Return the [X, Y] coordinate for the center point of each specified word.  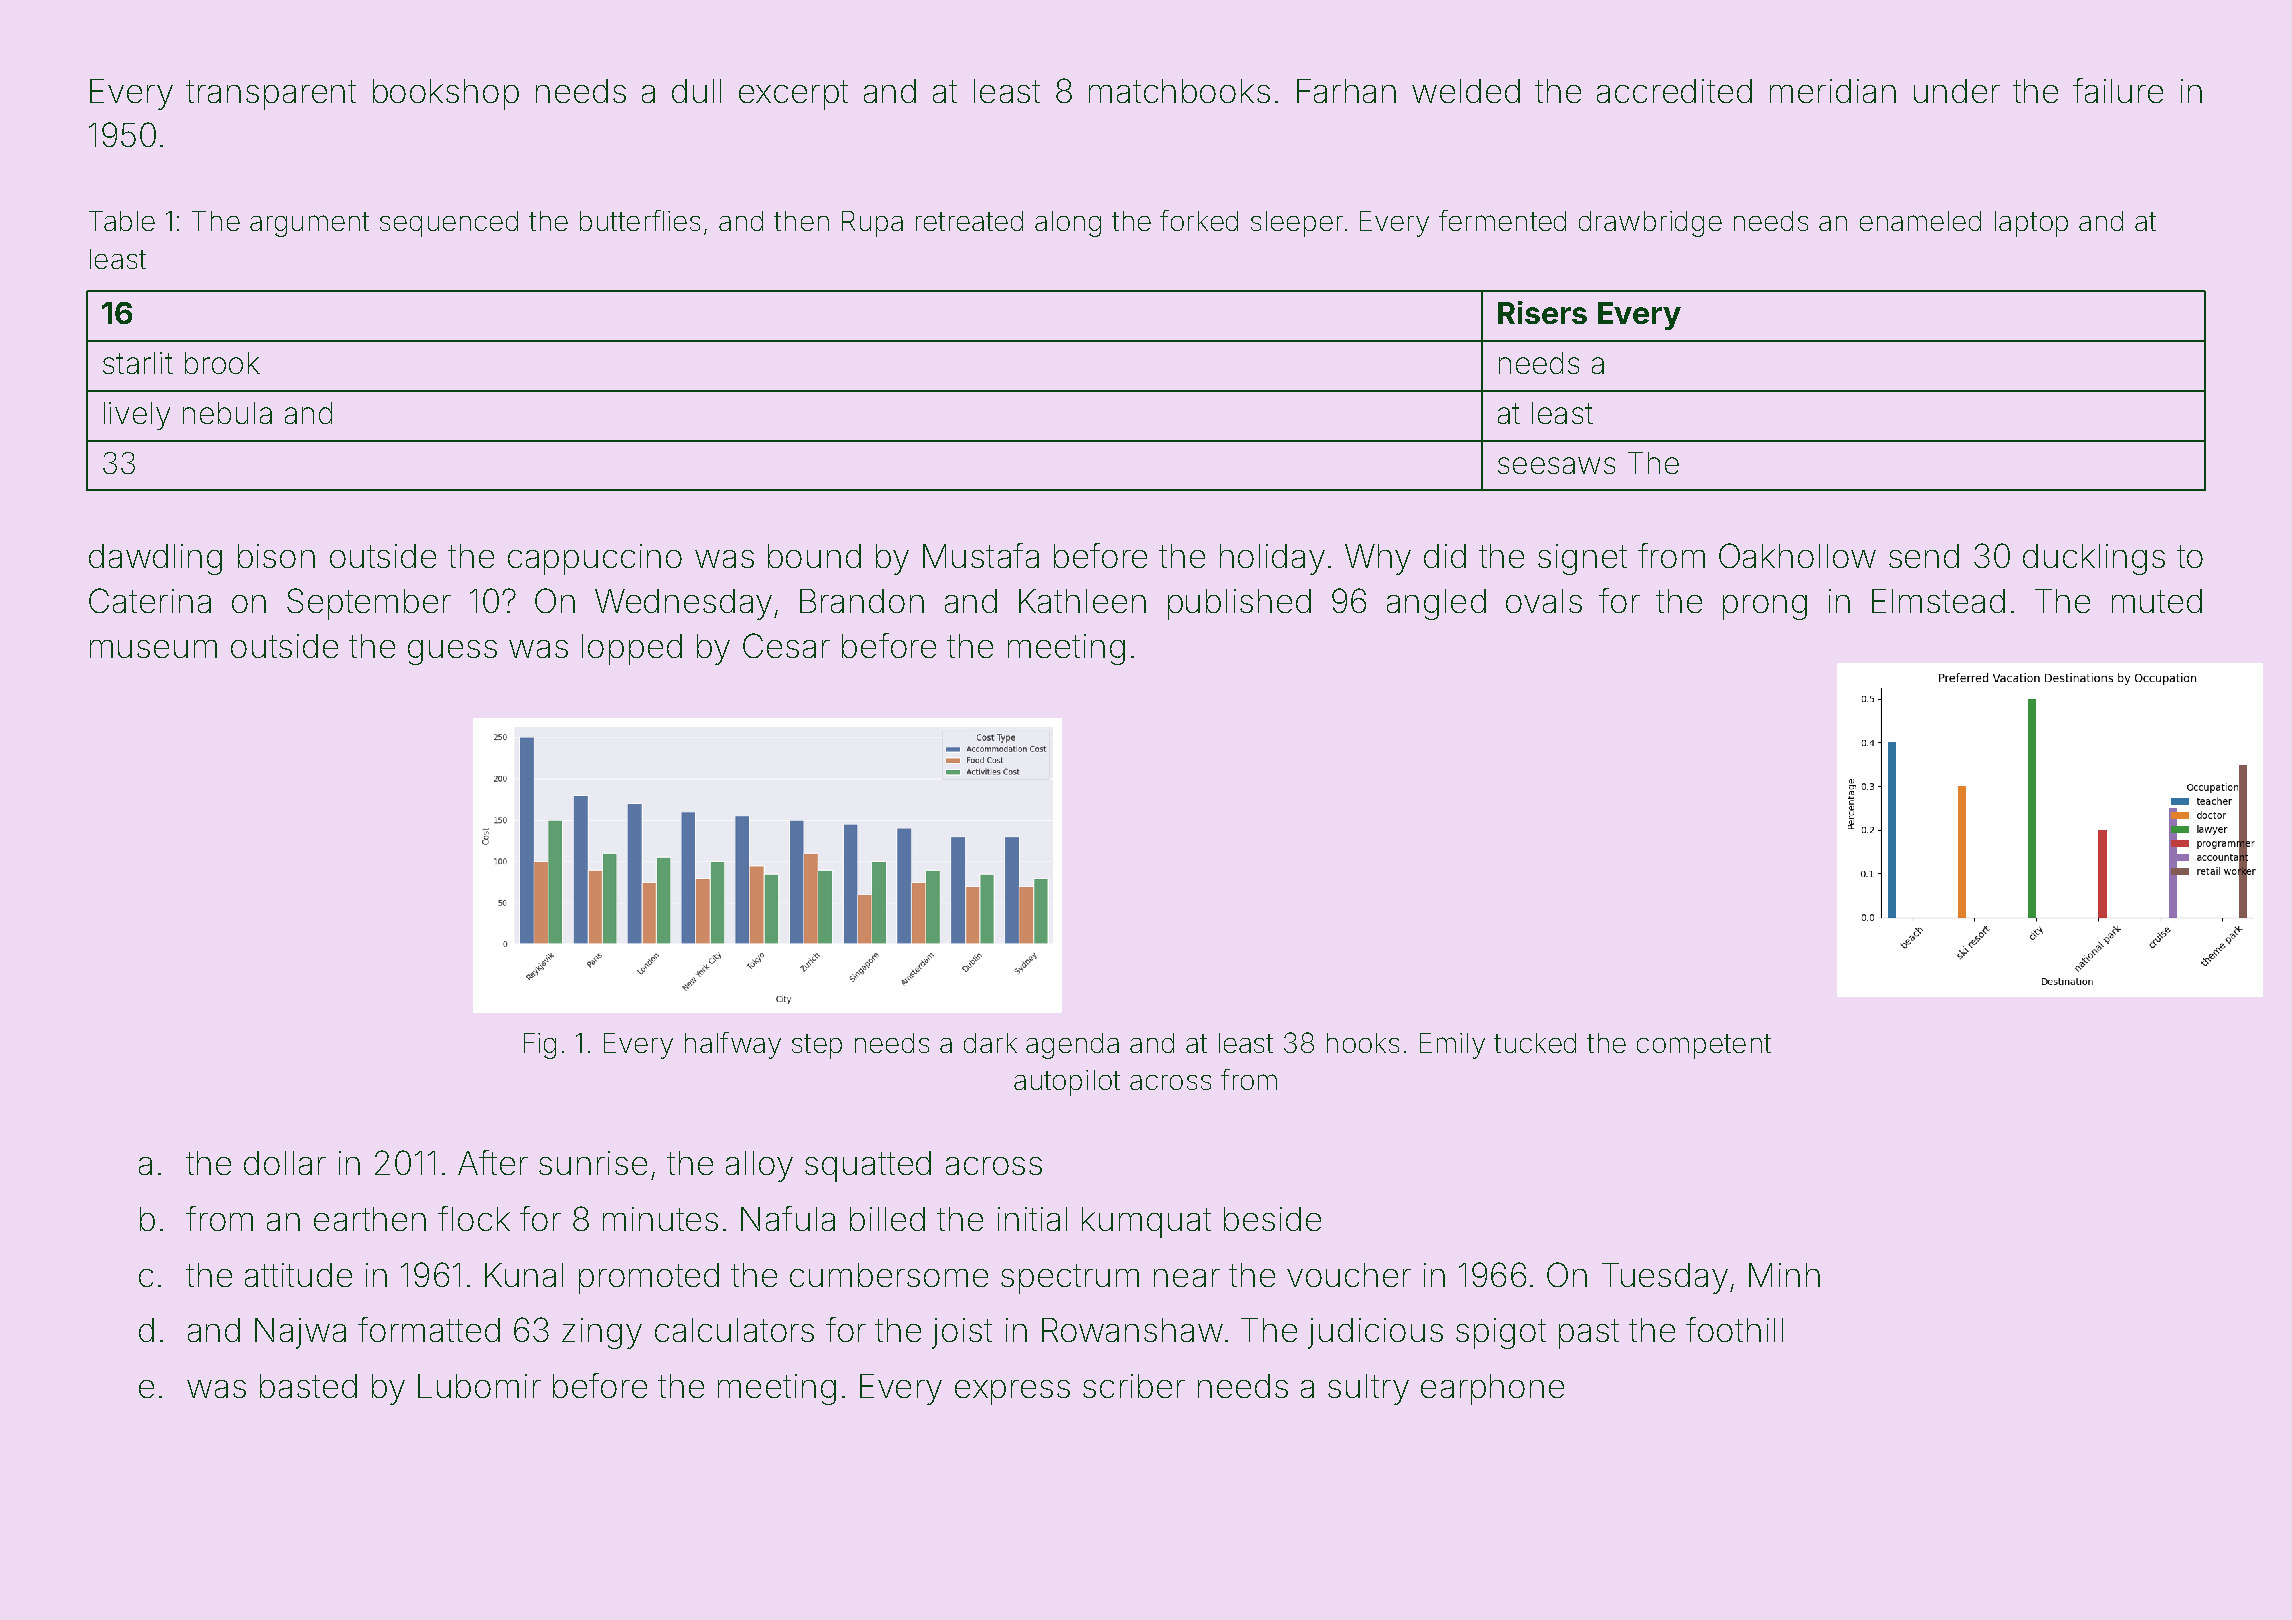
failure [2118, 90]
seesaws [1556, 465]
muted [2157, 601]
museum [153, 649]
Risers [1542, 312]
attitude [298, 1275]
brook [222, 363]
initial [1032, 1219]
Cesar [786, 645]
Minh [1784, 1275]
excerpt [793, 95]
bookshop [446, 94]
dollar [285, 1163]
